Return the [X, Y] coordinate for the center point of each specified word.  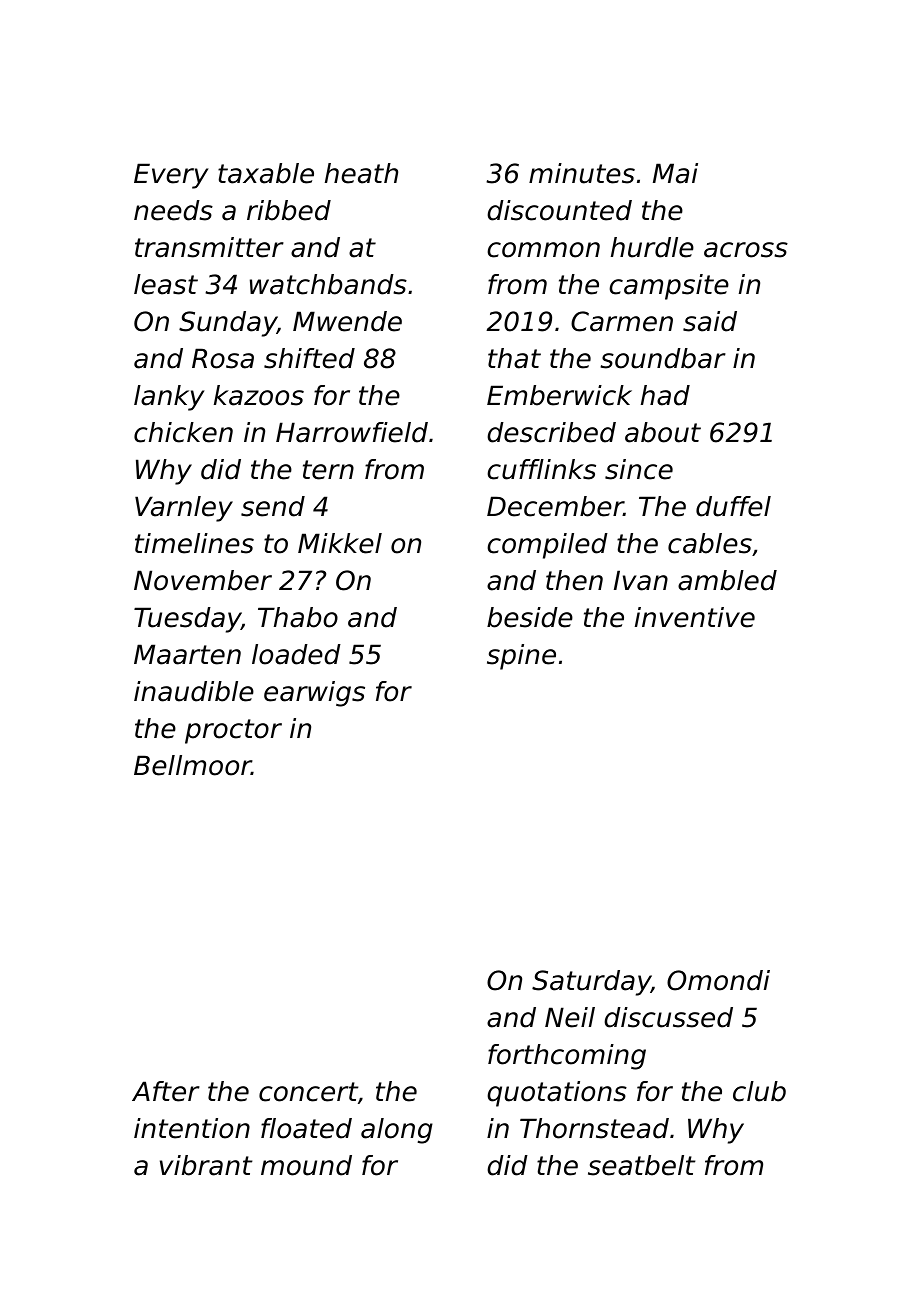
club [759, 1091]
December [555, 506]
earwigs [314, 694]
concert [308, 1092]
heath [361, 173]
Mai [675, 173]
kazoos [259, 395]
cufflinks [541, 469]
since [639, 469]
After [166, 1091]
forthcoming [567, 1057]
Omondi [718, 980]
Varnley [184, 509]
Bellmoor [193, 765]
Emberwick [559, 395]
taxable [266, 173]
